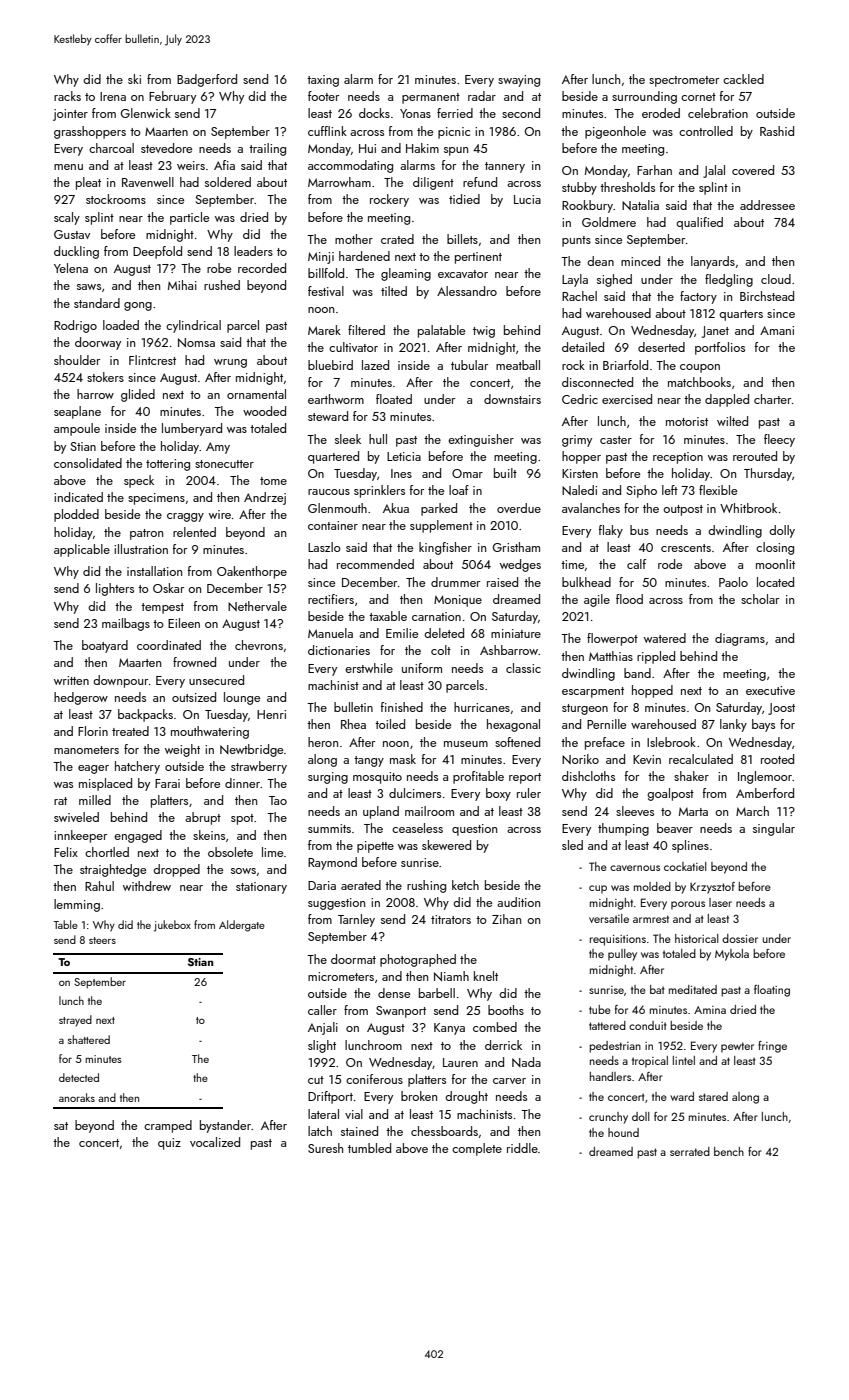  What do you see at coordinates (243, 783) in the screenshot?
I see `dinner` at bounding box center [243, 783].
